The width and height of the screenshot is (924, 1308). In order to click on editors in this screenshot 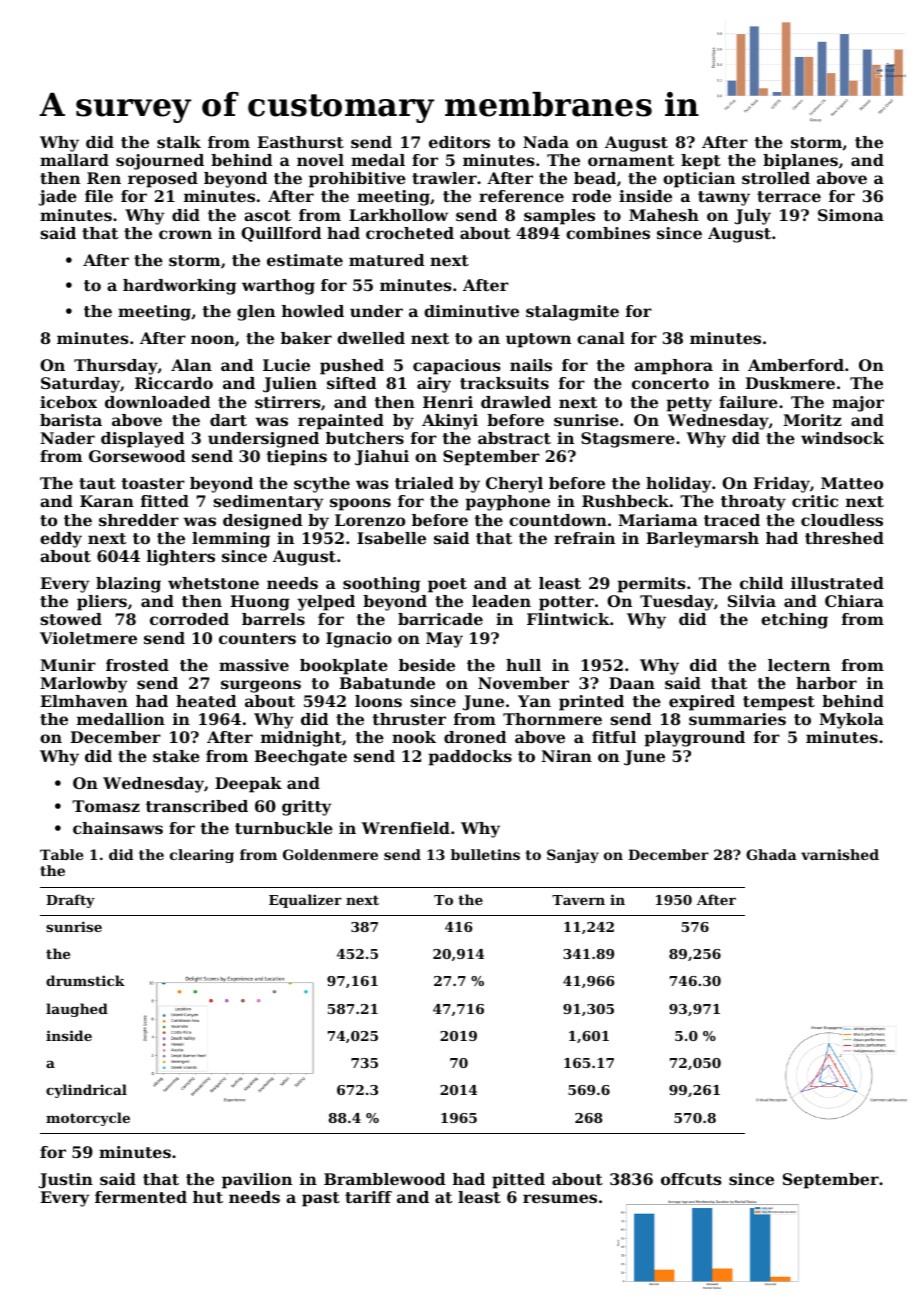, I will do `click(459, 142)`.
